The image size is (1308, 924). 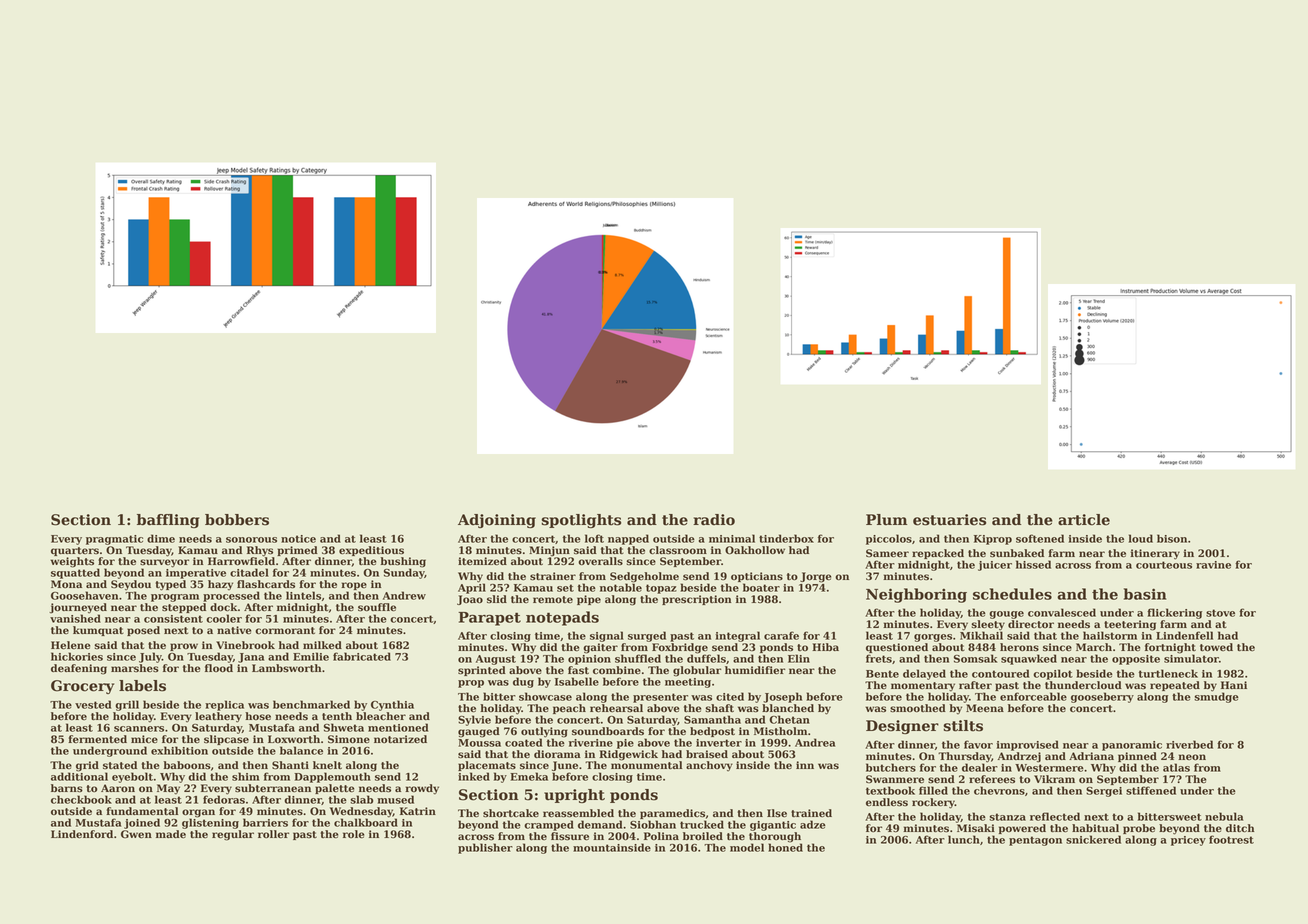 I want to click on Emeka, so click(x=529, y=776).
